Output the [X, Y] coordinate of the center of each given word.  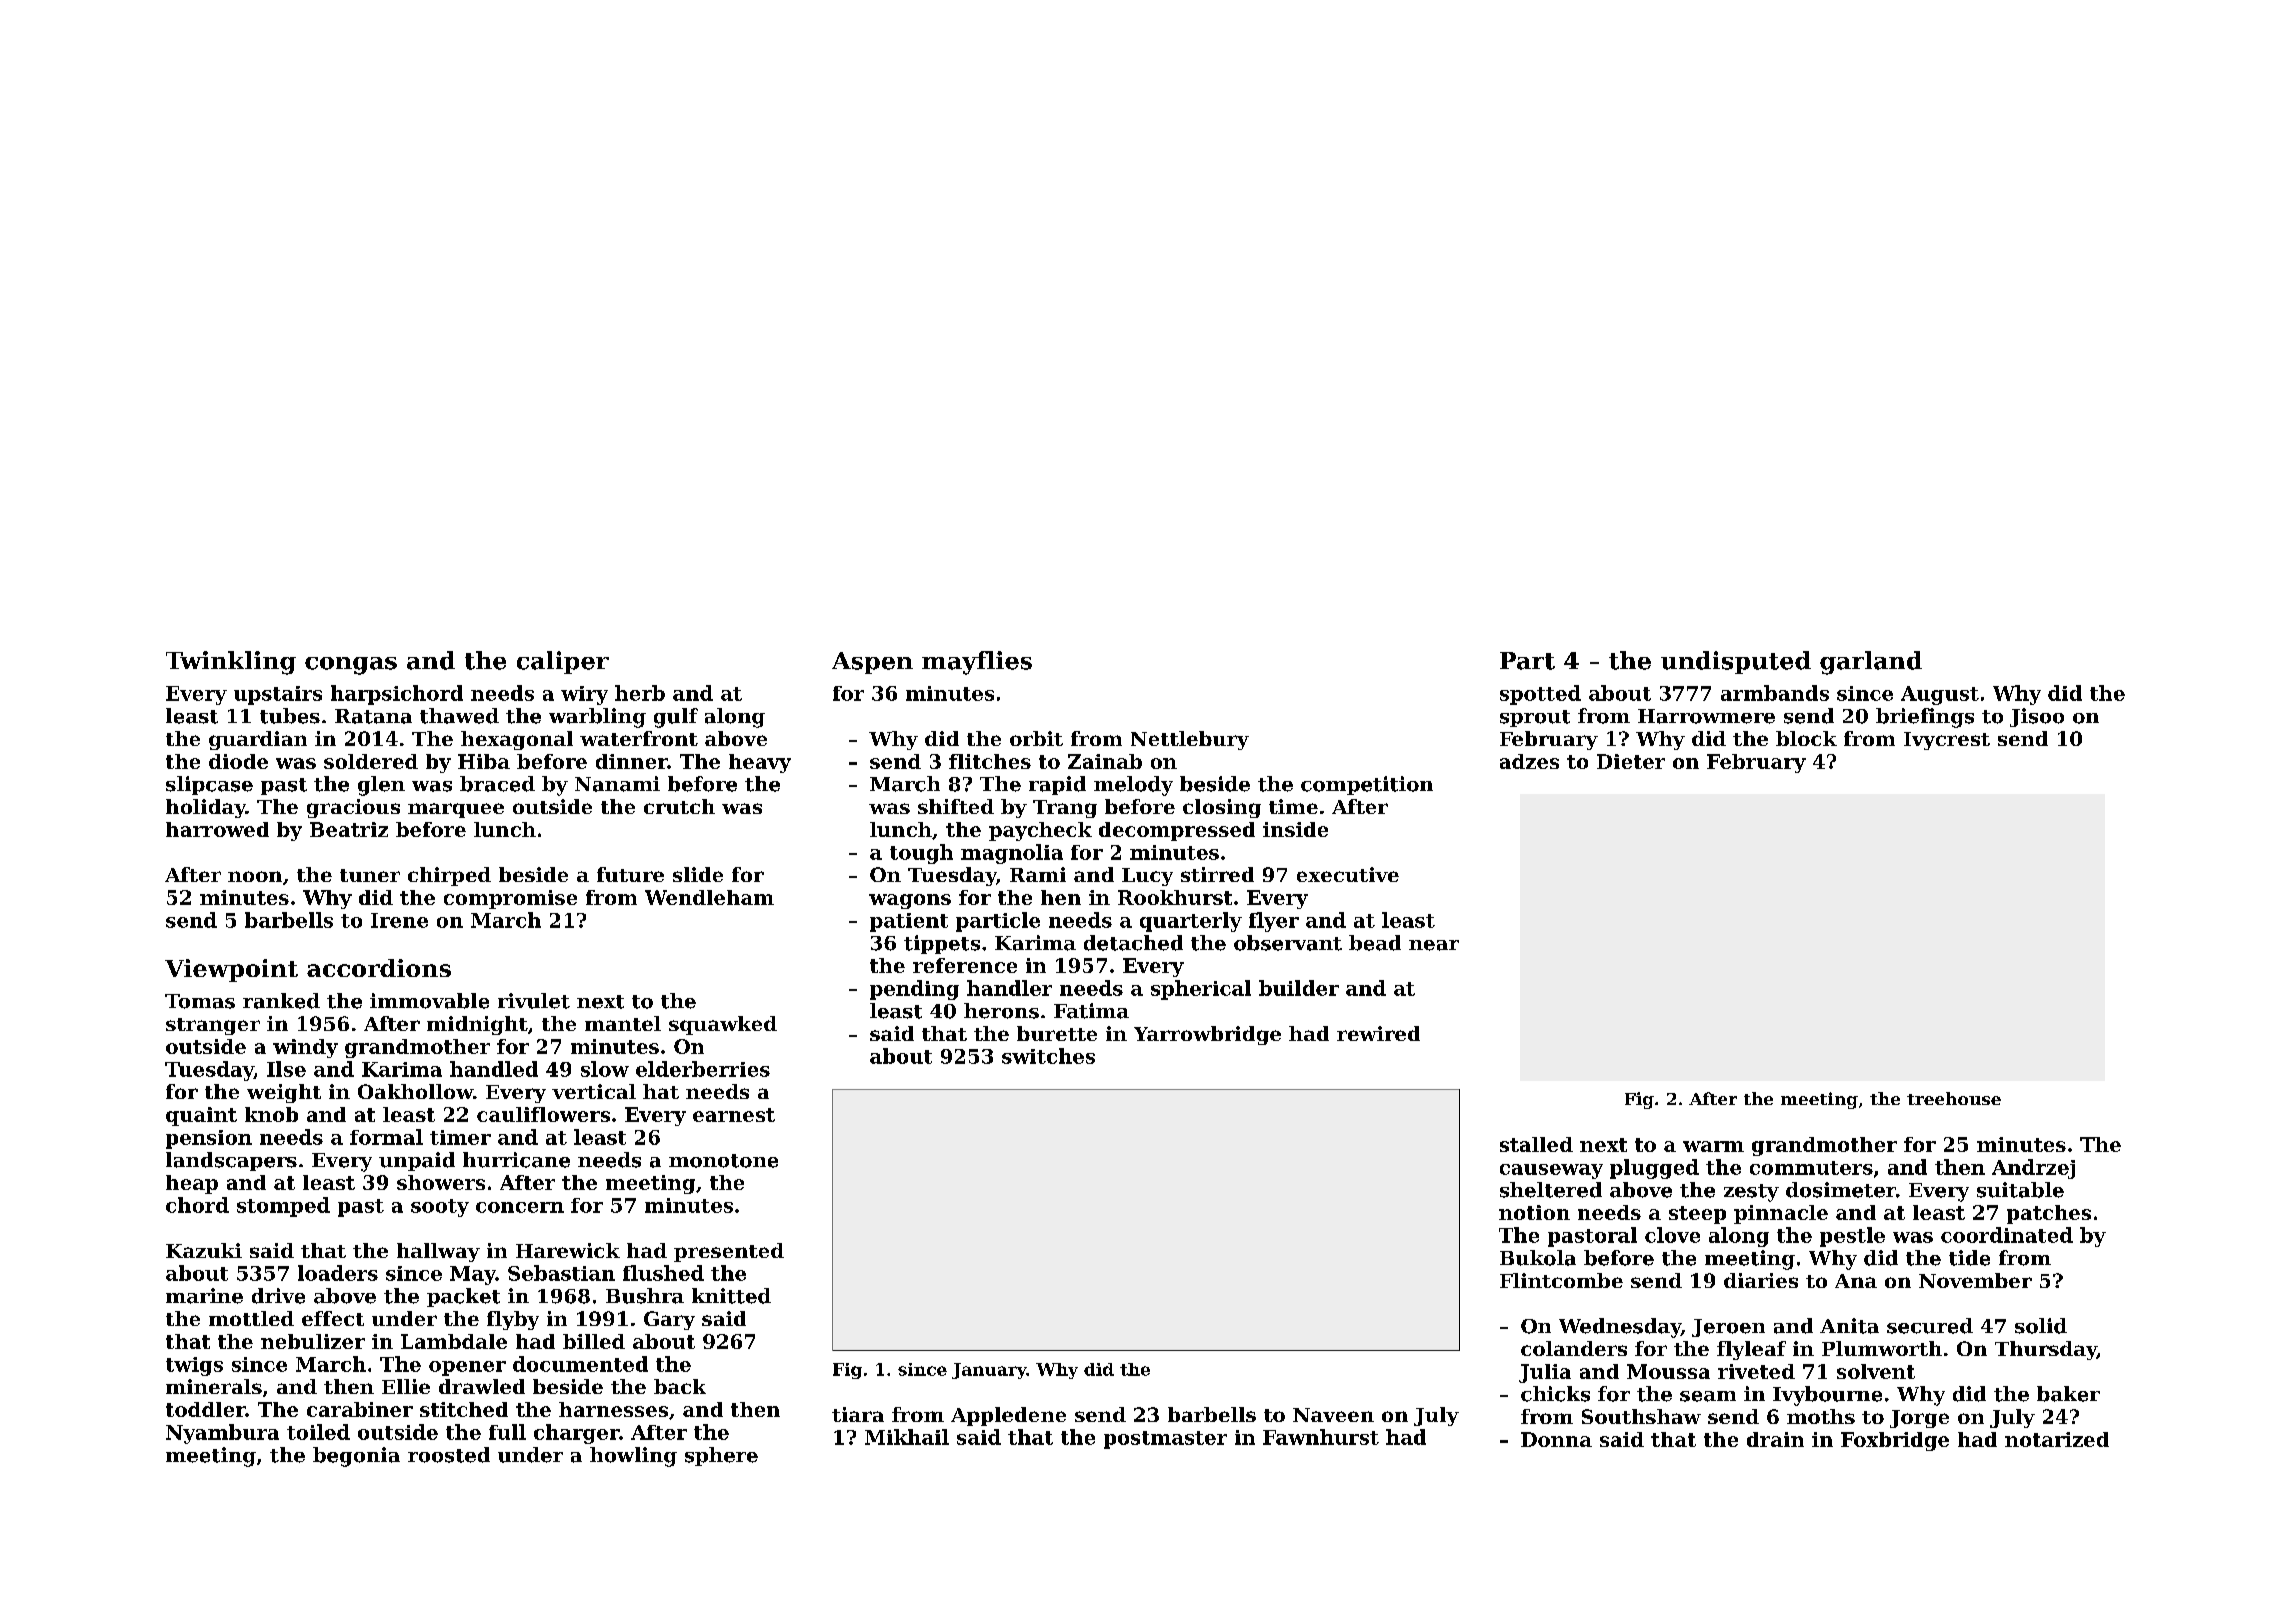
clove [1672, 1235]
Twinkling [231, 663]
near [1434, 945]
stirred [1217, 874]
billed [594, 1341]
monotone [723, 1161]
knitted [731, 1296]
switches [1048, 1056]
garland [1871, 663]
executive [1348, 874]
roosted [449, 1455]
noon [255, 876]
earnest [734, 1115]
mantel [623, 1023]
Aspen [872, 663]
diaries [1761, 1280]
